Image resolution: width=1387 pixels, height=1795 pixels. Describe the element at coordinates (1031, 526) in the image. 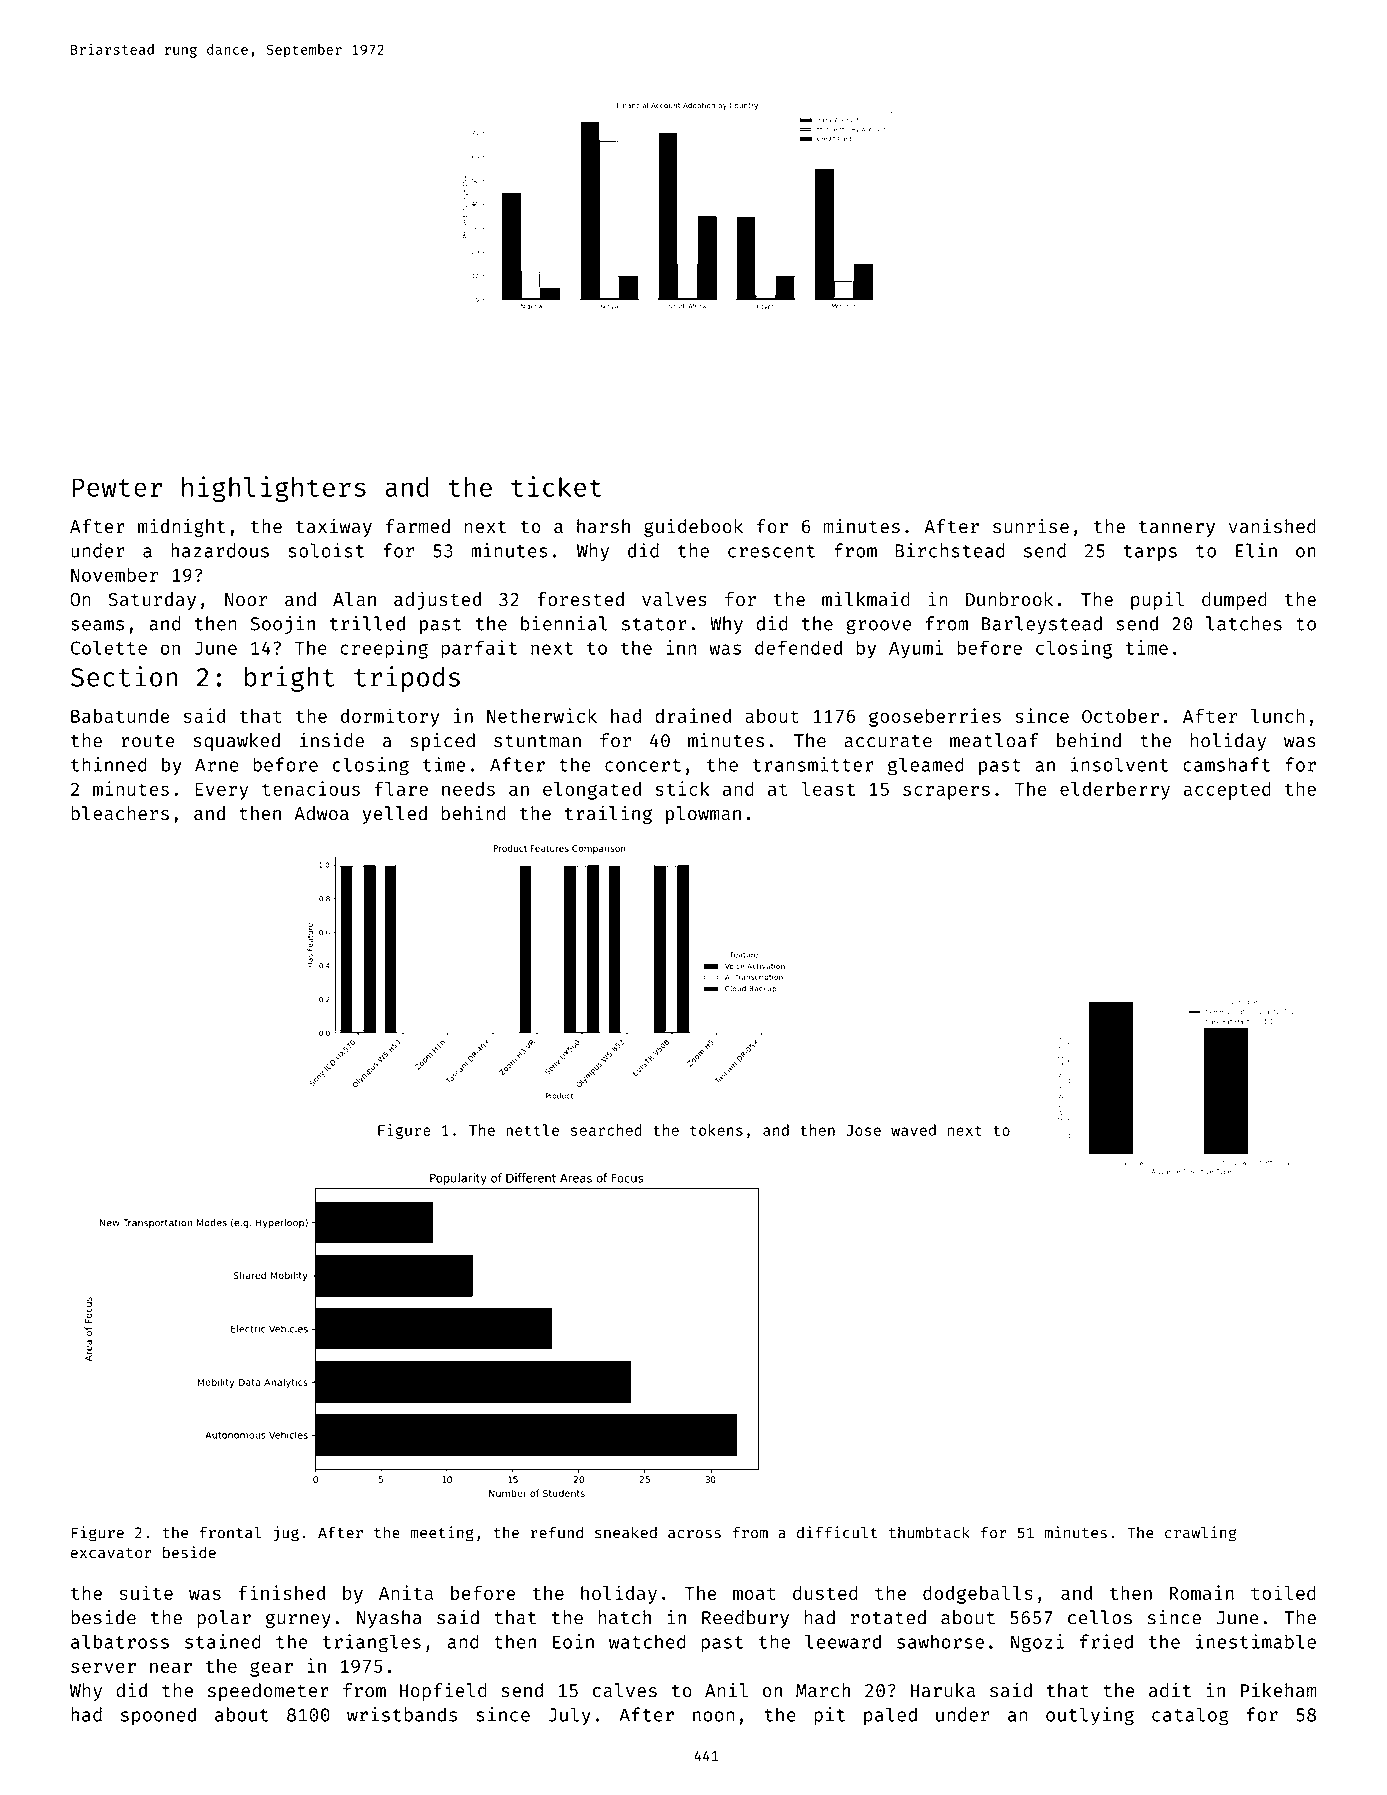

I see `sunrise` at that location.
